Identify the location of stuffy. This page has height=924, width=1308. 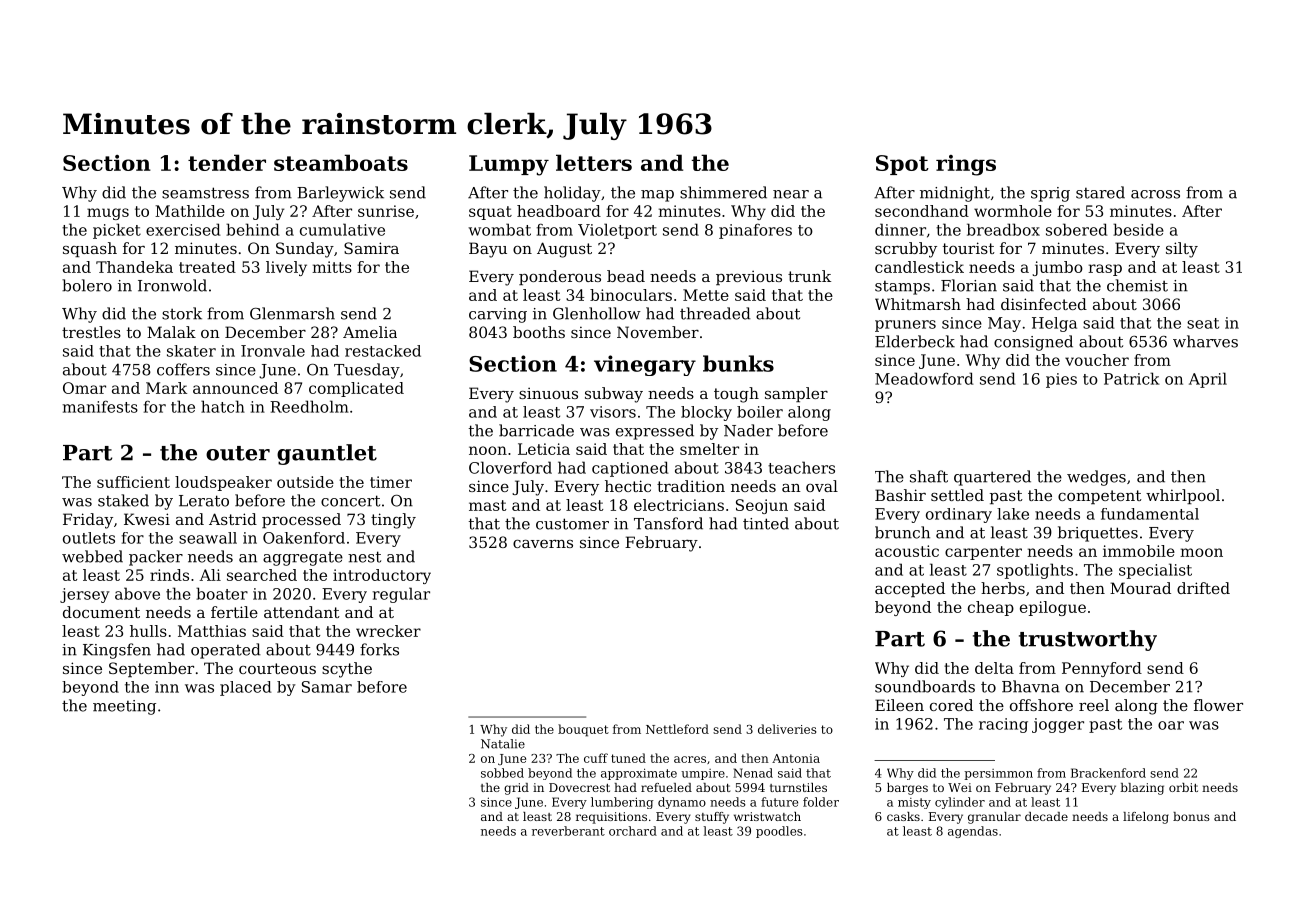
(712, 818).
